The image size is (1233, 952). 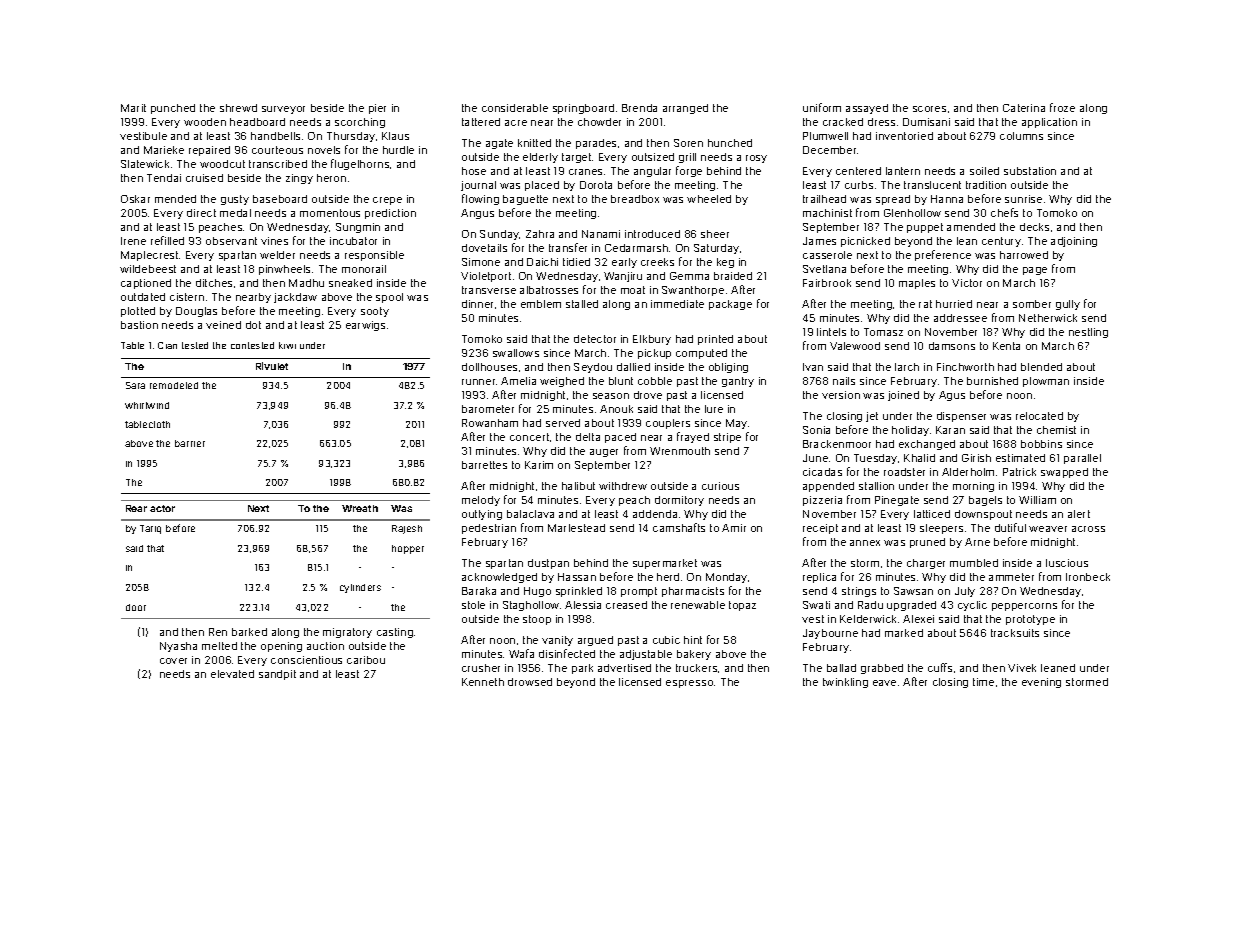 What do you see at coordinates (347, 633) in the page?
I see `migratory` at bounding box center [347, 633].
